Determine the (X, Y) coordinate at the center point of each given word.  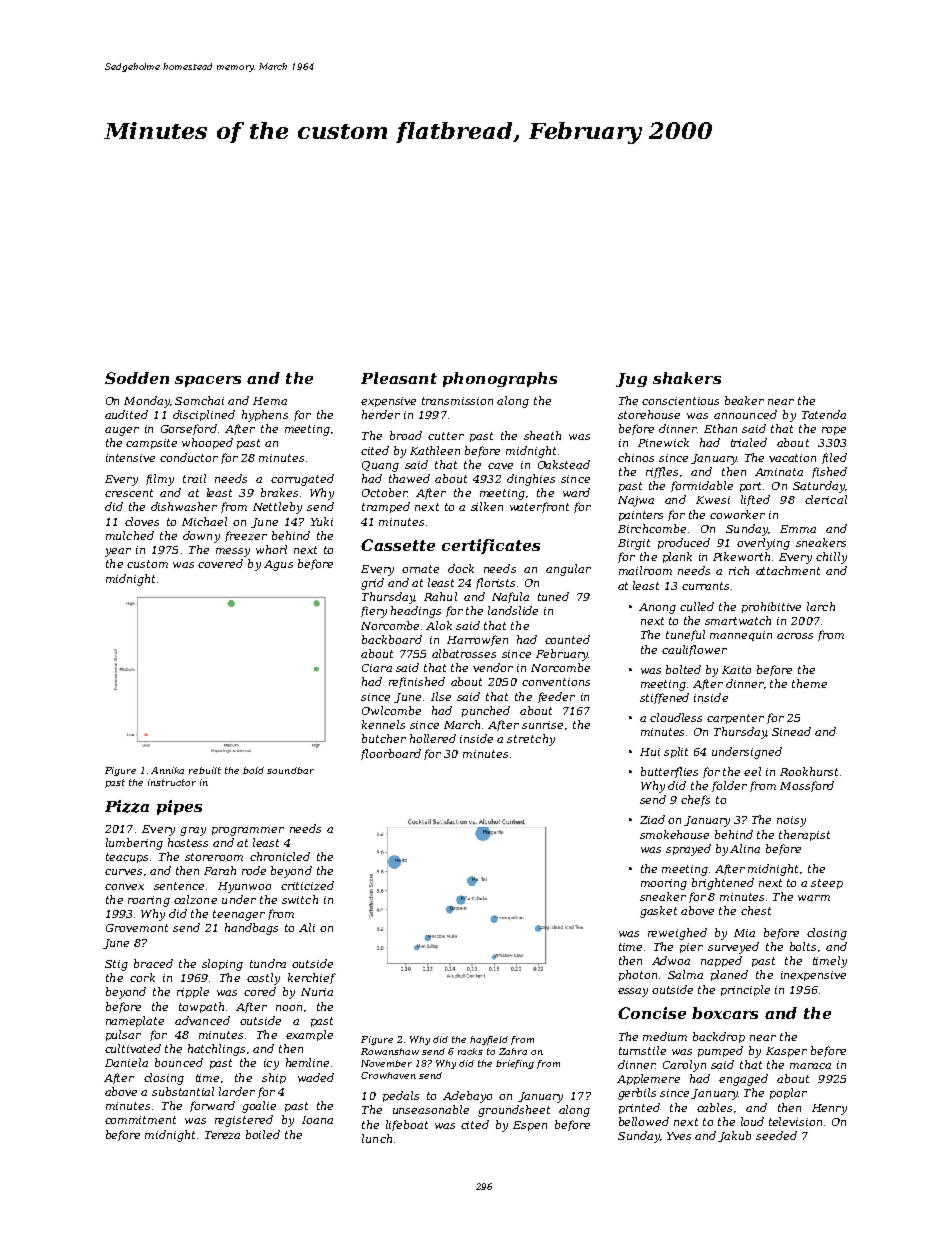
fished (829, 472)
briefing (515, 1064)
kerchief (312, 978)
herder (381, 414)
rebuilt (205, 770)
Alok (439, 625)
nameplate (135, 1021)
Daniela (126, 1062)
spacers (208, 381)
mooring (664, 884)
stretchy (531, 740)
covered (220, 563)
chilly (831, 558)
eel (752, 771)
